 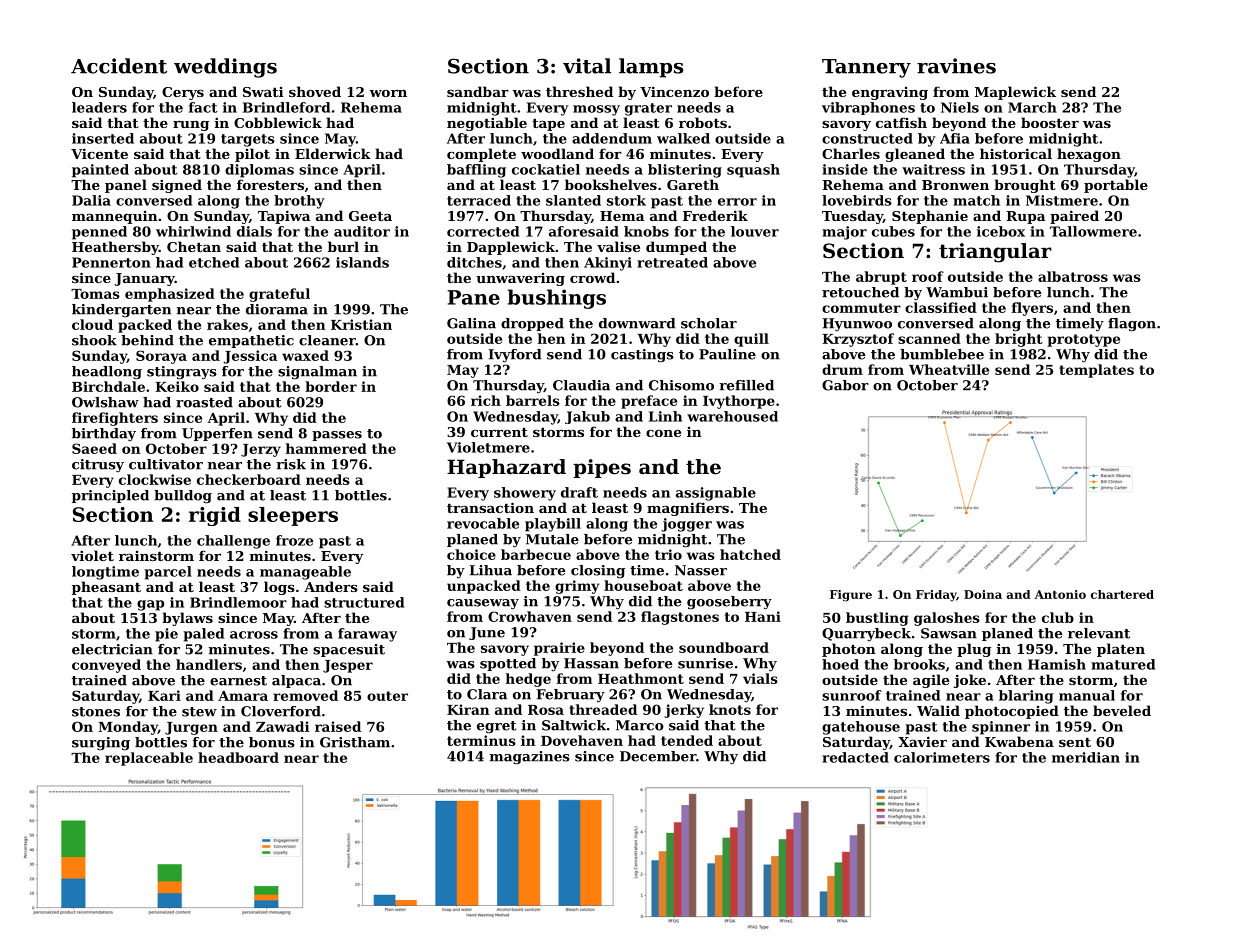 I want to click on Gareth, so click(x=693, y=184).
